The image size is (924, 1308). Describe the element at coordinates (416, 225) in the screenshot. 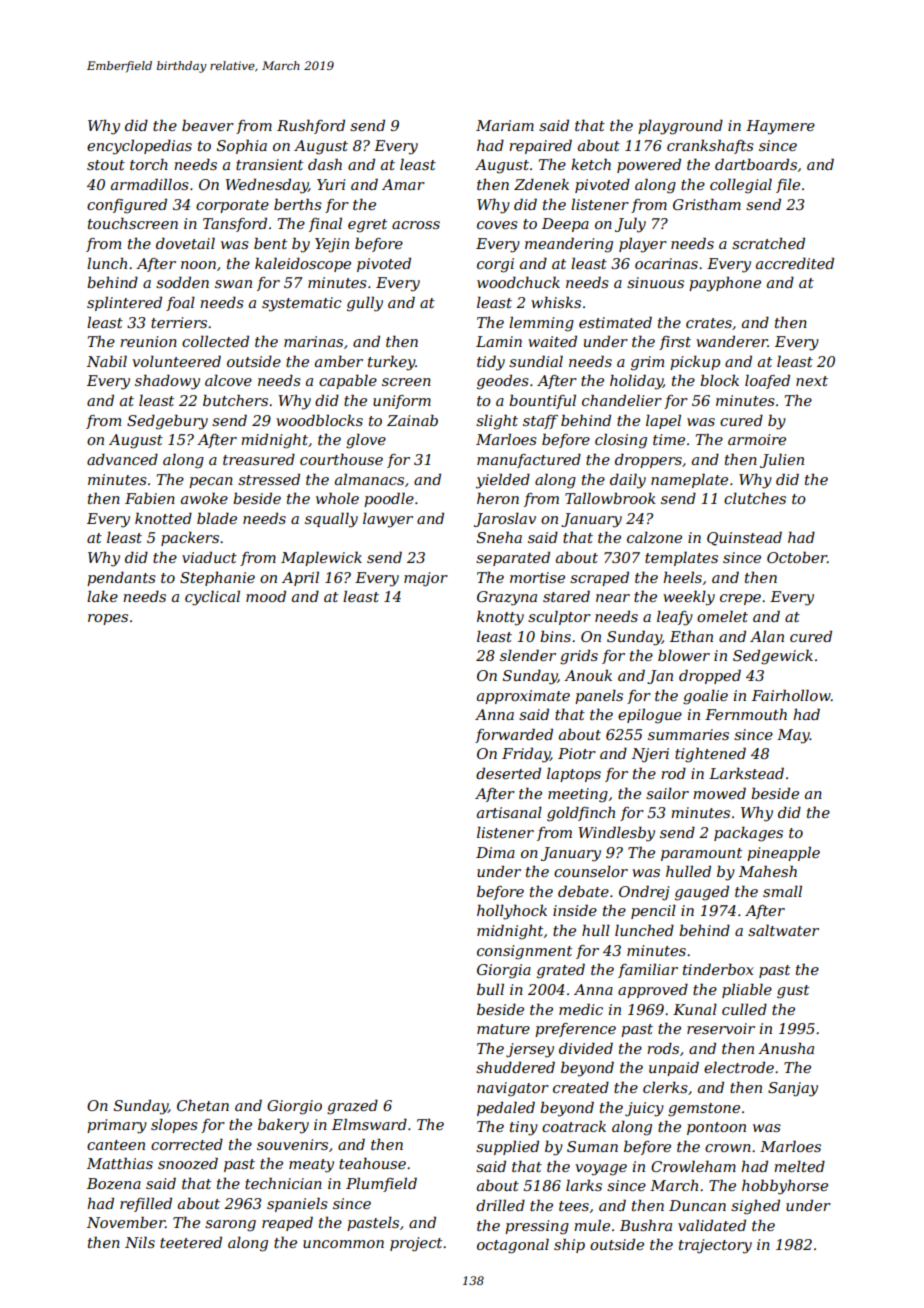

I see `across` at that location.
